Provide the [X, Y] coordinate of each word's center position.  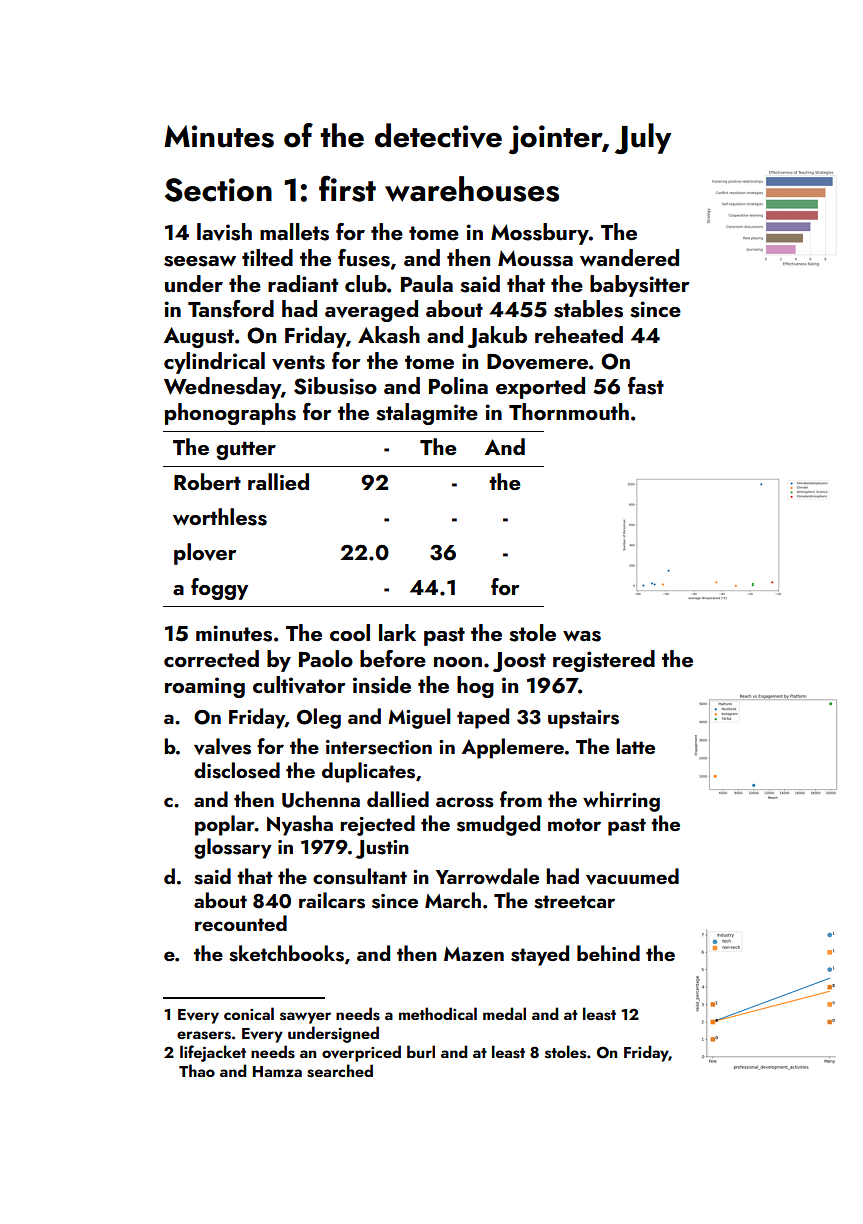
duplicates [368, 772]
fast [646, 386]
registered [604, 661]
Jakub [497, 337]
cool [350, 632]
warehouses [472, 189]
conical [249, 1013]
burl [421, 1051]
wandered [629, 257]
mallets [294, 232]
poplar [225, 825]
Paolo [326, 658]
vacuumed [632, 876]
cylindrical [214, 363]
